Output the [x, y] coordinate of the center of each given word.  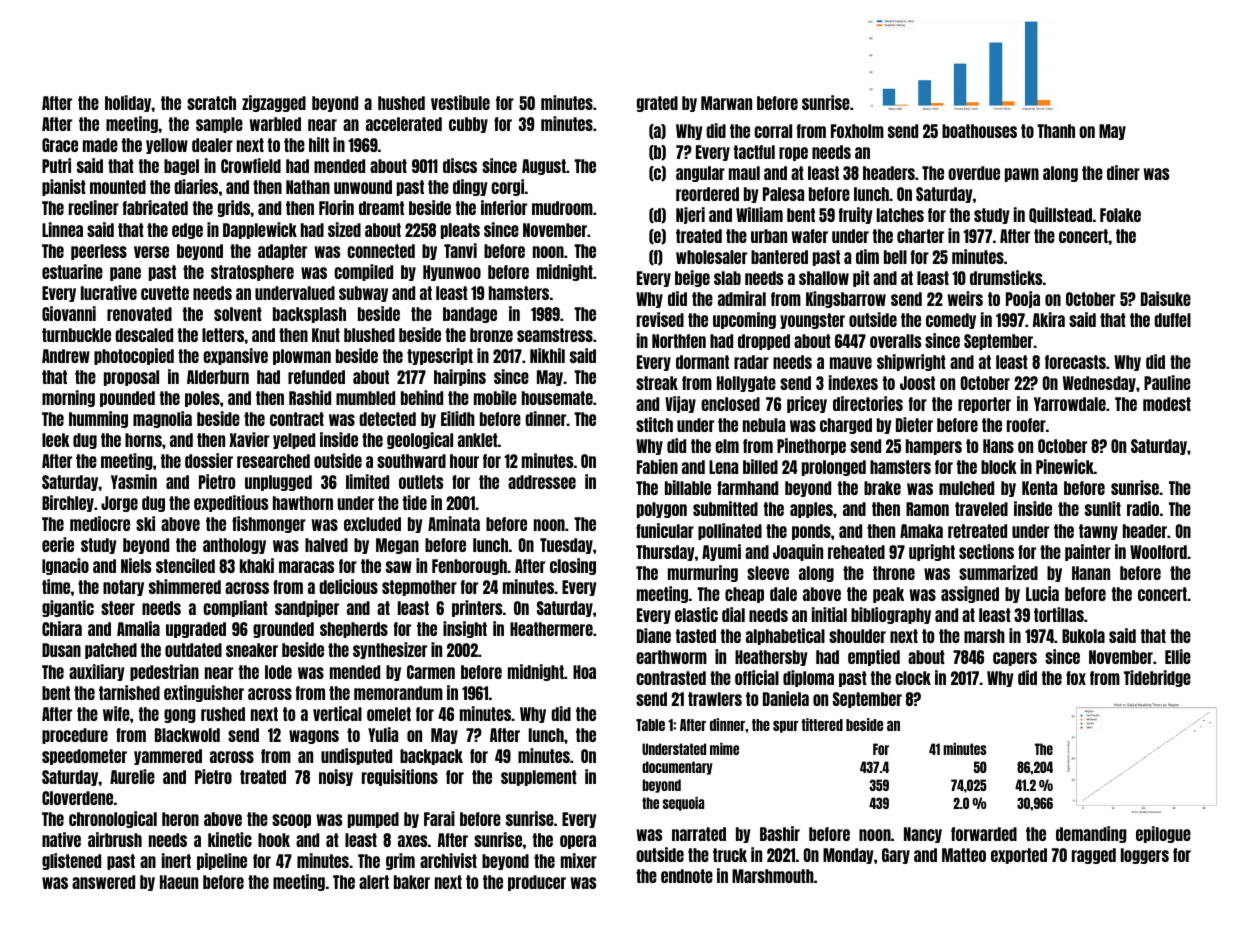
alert [374, 882]
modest [1167, 404]
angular [700, 174]
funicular [665, 530]
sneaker [252, 650]
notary [123, 588]
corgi [507, 187]
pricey [807, 404]
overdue [974, 173]
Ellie [1178, 656]
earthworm [671, 657]
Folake [1120, 215]
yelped [294, 441]
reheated [856, 552]
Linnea [62, 229]
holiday [128, 103]
